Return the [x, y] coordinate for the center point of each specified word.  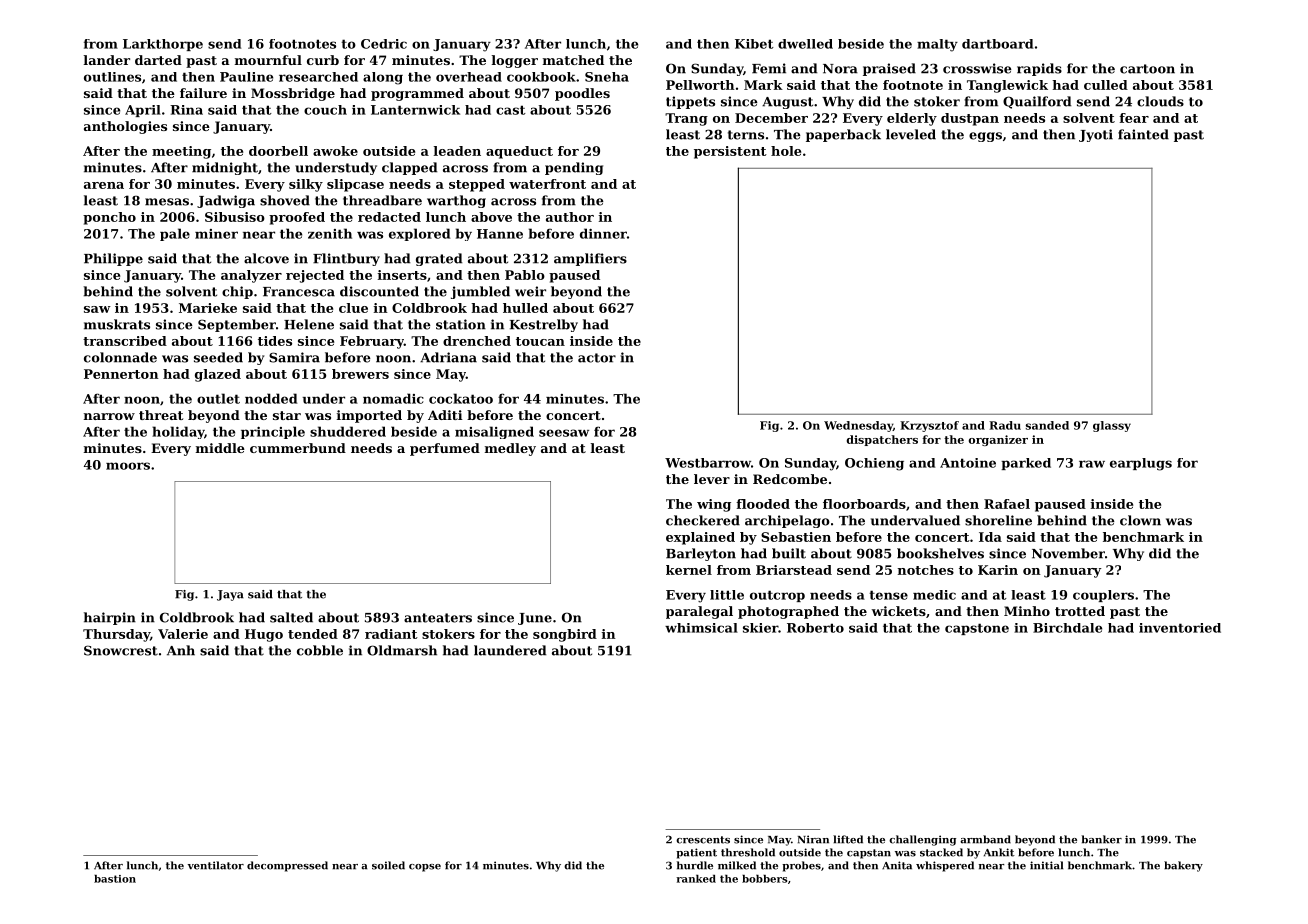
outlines [112, 77]
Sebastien [796, 537]
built [789, 553]
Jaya [230, 595]
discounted [379, 291]
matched [573, 60]
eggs [985, 137]
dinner [603, 233]
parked [1026, 464]
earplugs [1141, 464]
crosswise [977, 68]
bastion [115, 879]
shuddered [348, 431]
